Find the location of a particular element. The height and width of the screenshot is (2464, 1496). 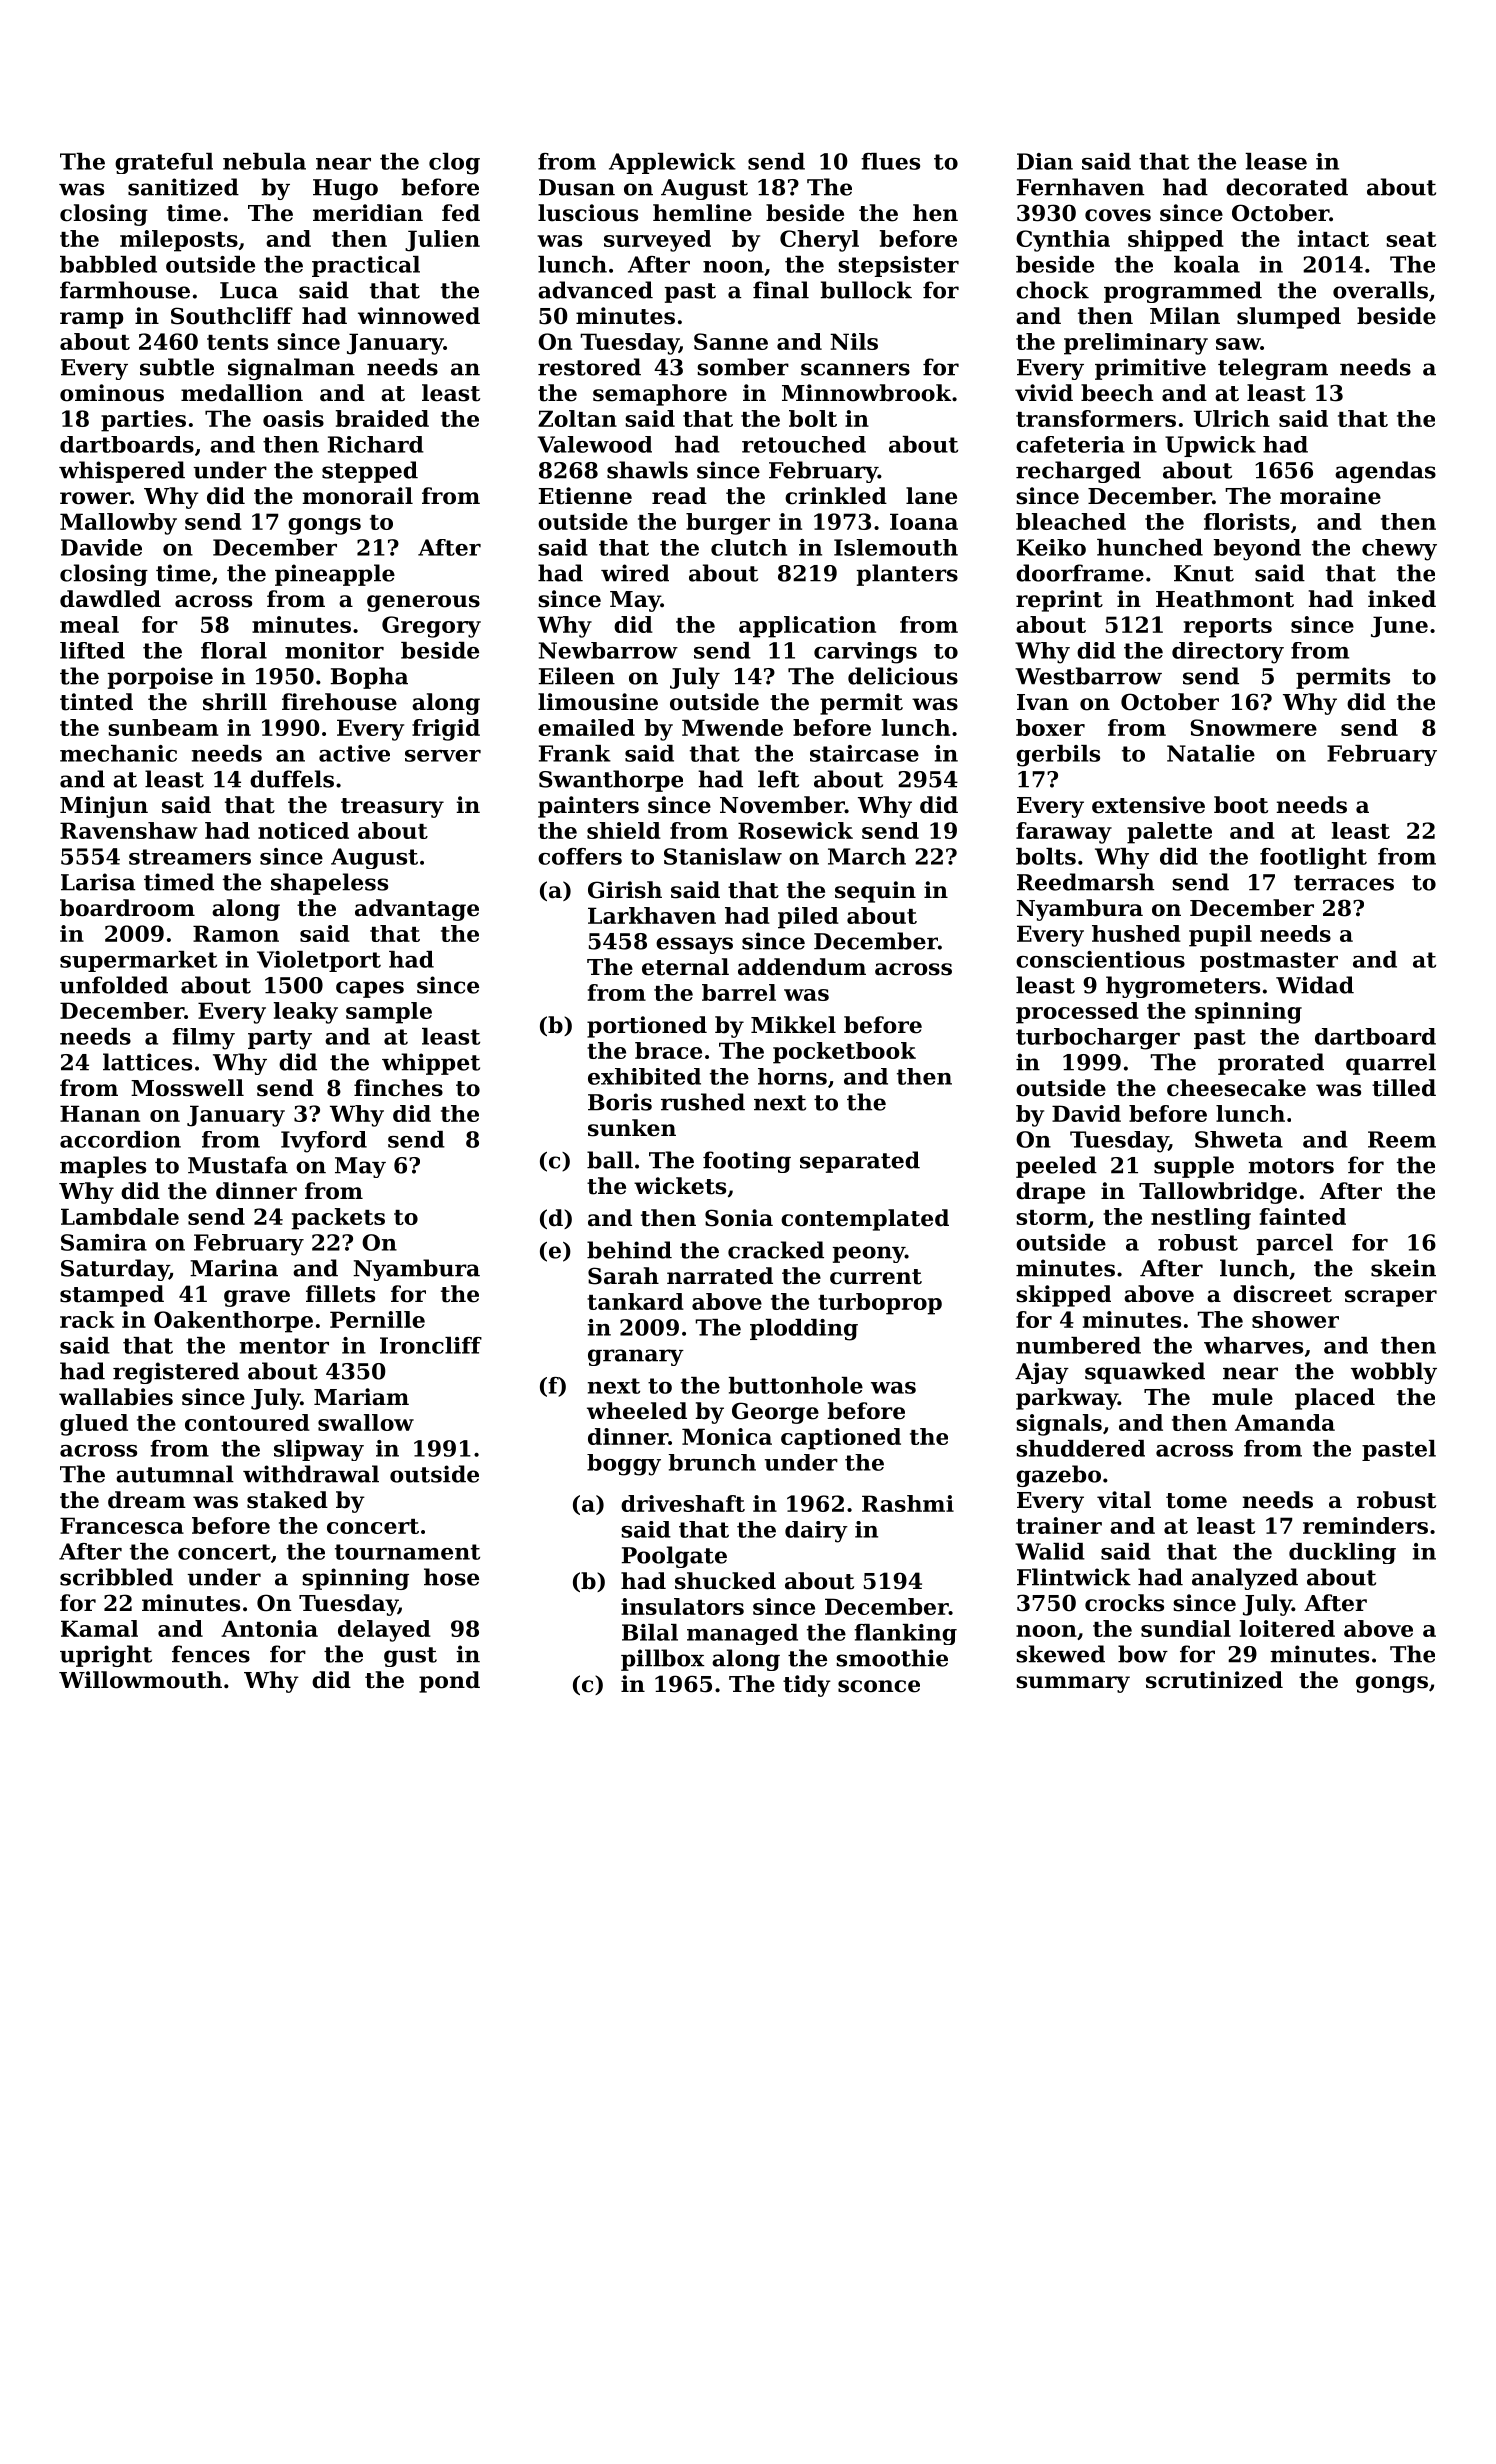

advanced is located at coordinates (595, 290).
